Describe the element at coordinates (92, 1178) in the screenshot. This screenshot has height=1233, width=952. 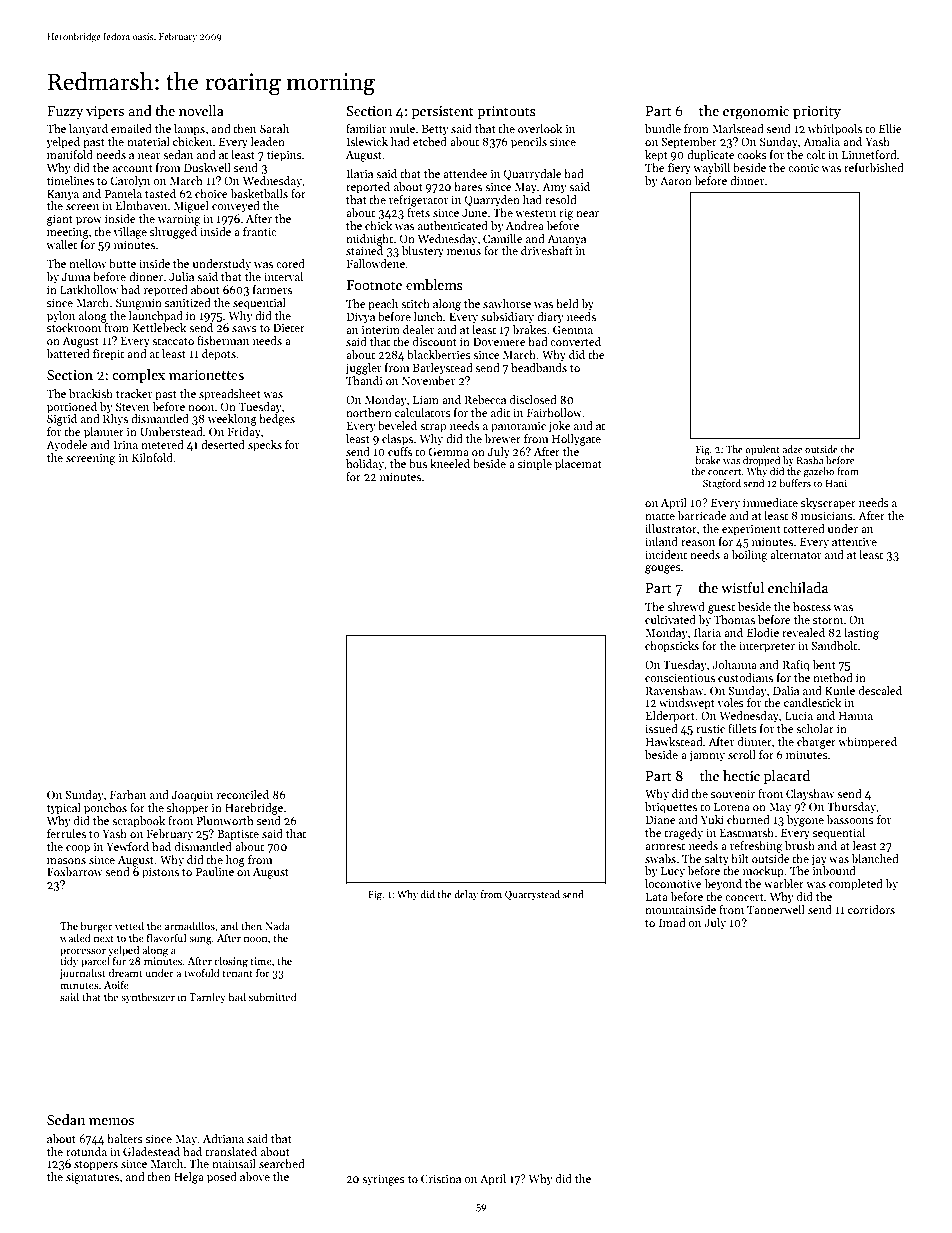
I see `signatures` at that location.
